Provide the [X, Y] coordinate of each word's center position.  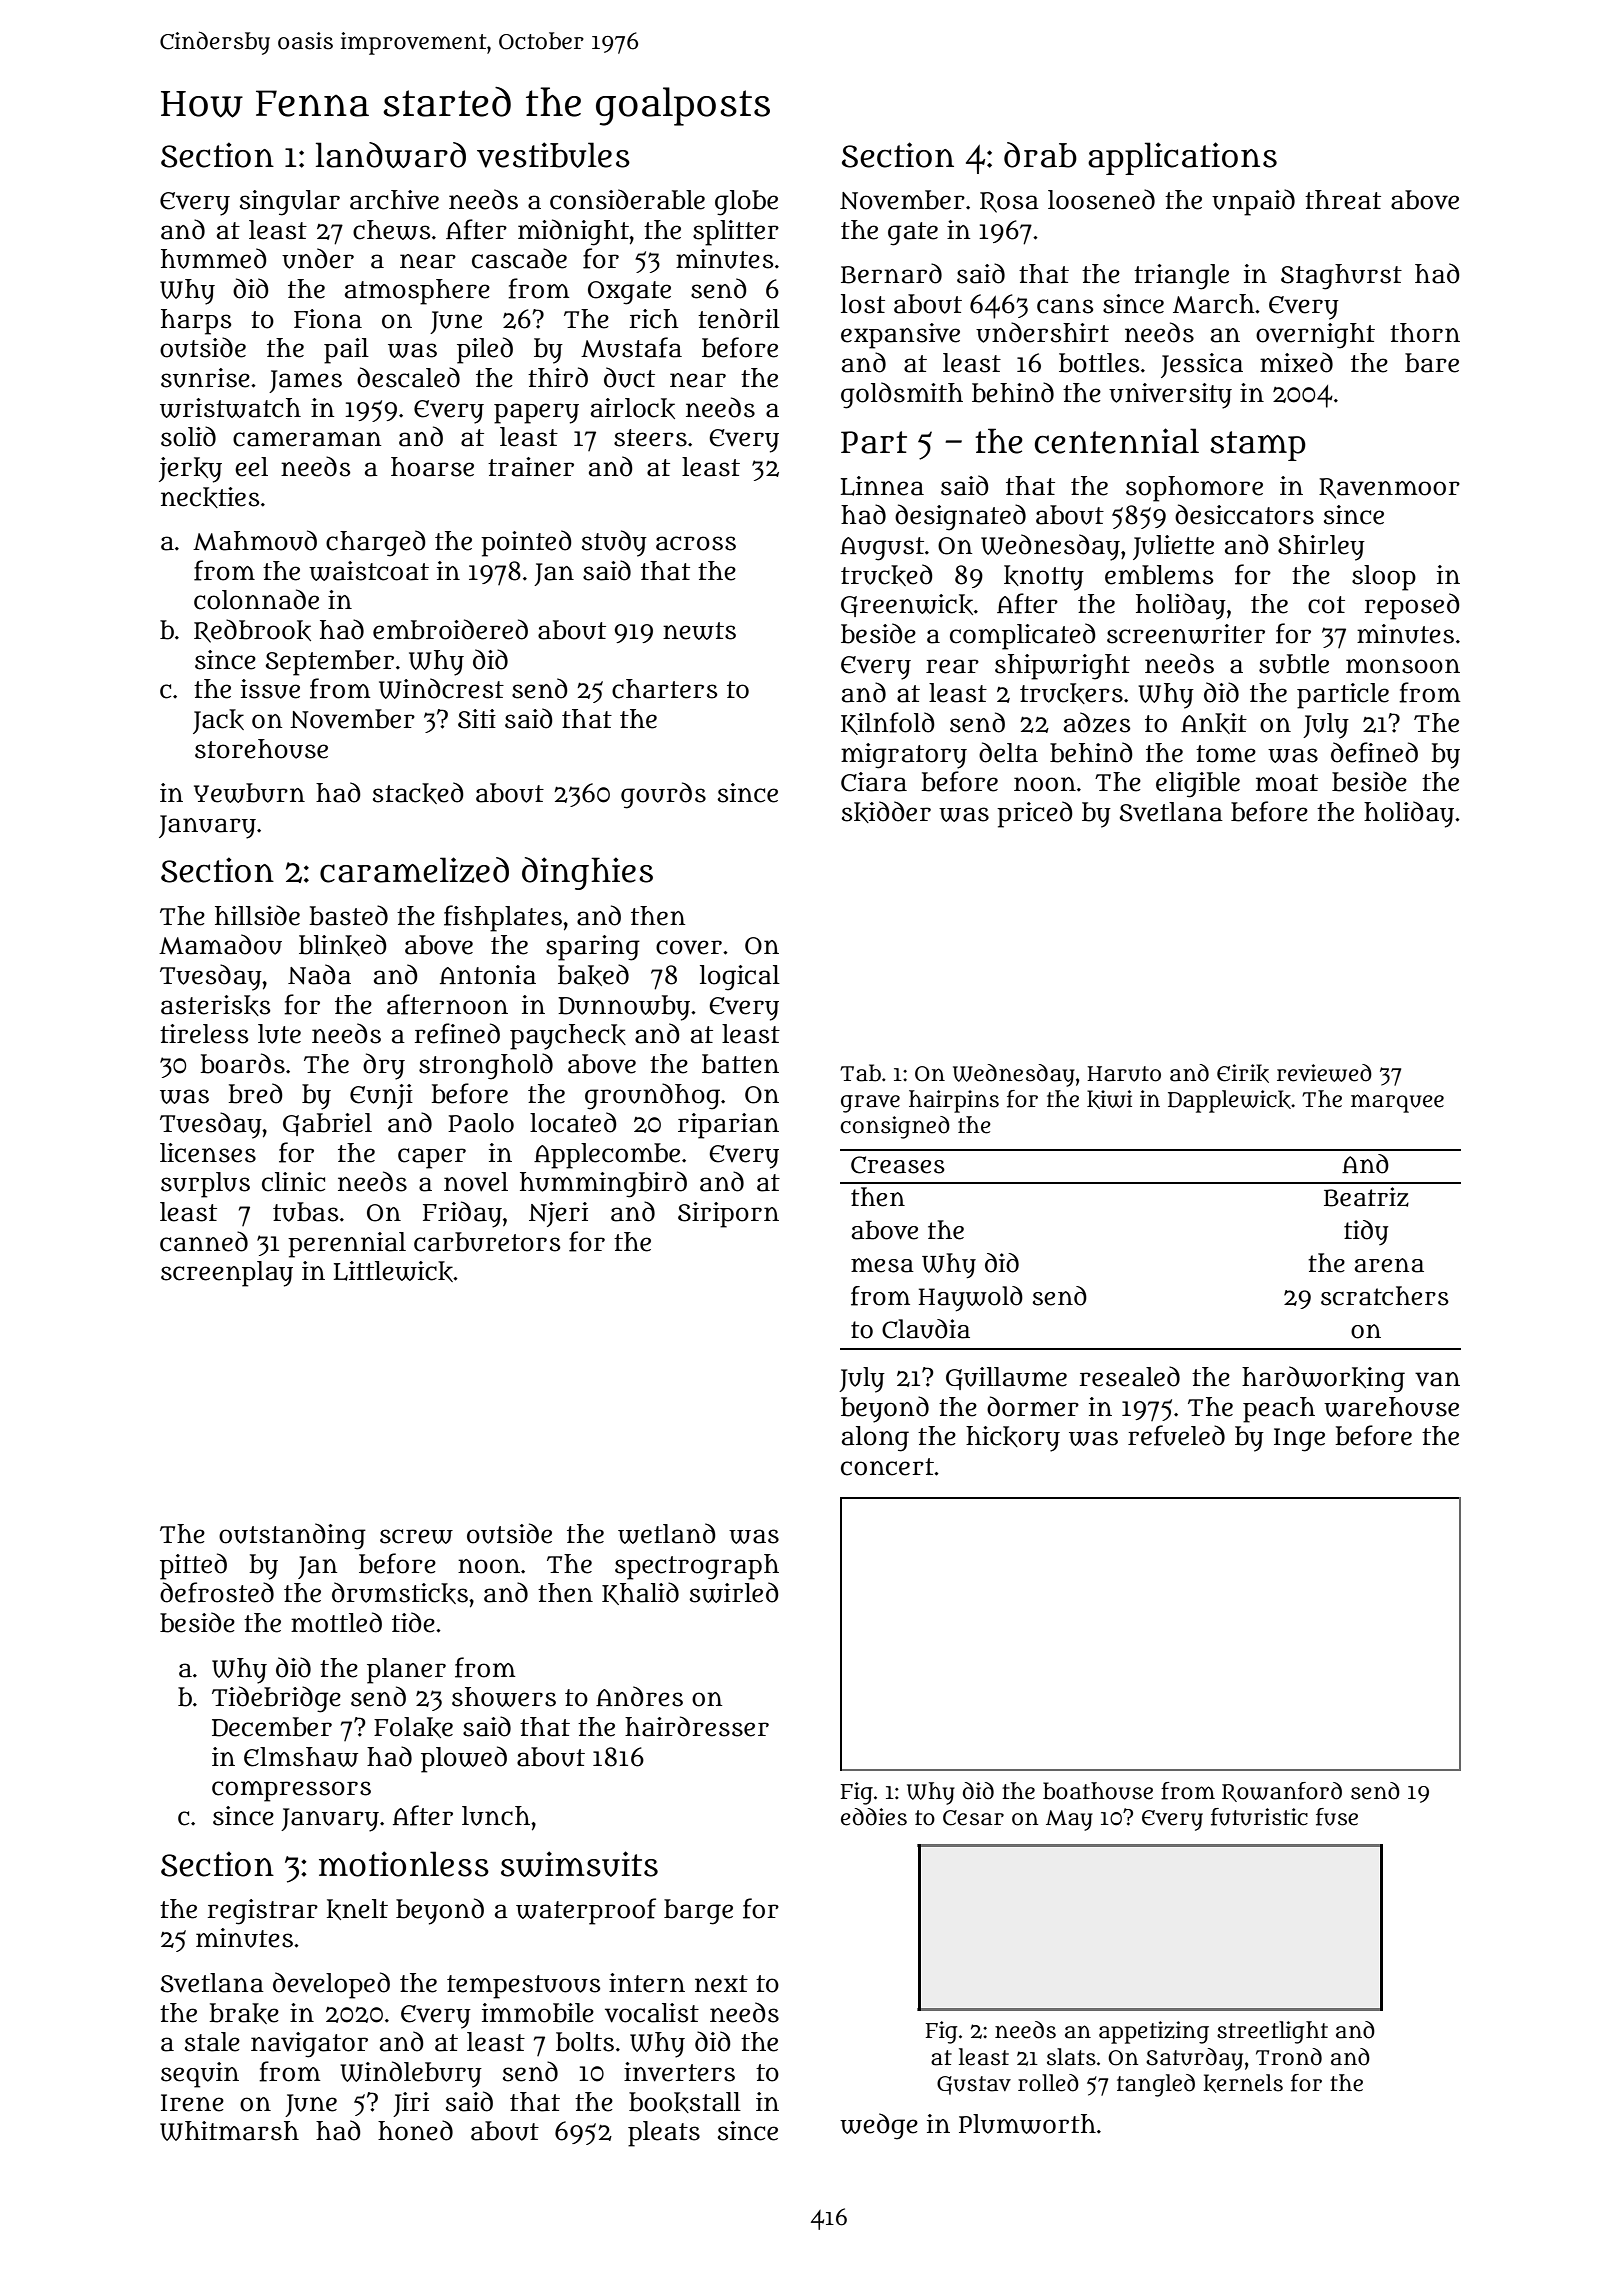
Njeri [558, 1214]
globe [746, 203]
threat [1343, 200]
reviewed [1324, 1073]
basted [348, 915]
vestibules [553, 155]
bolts [585, 2042]
